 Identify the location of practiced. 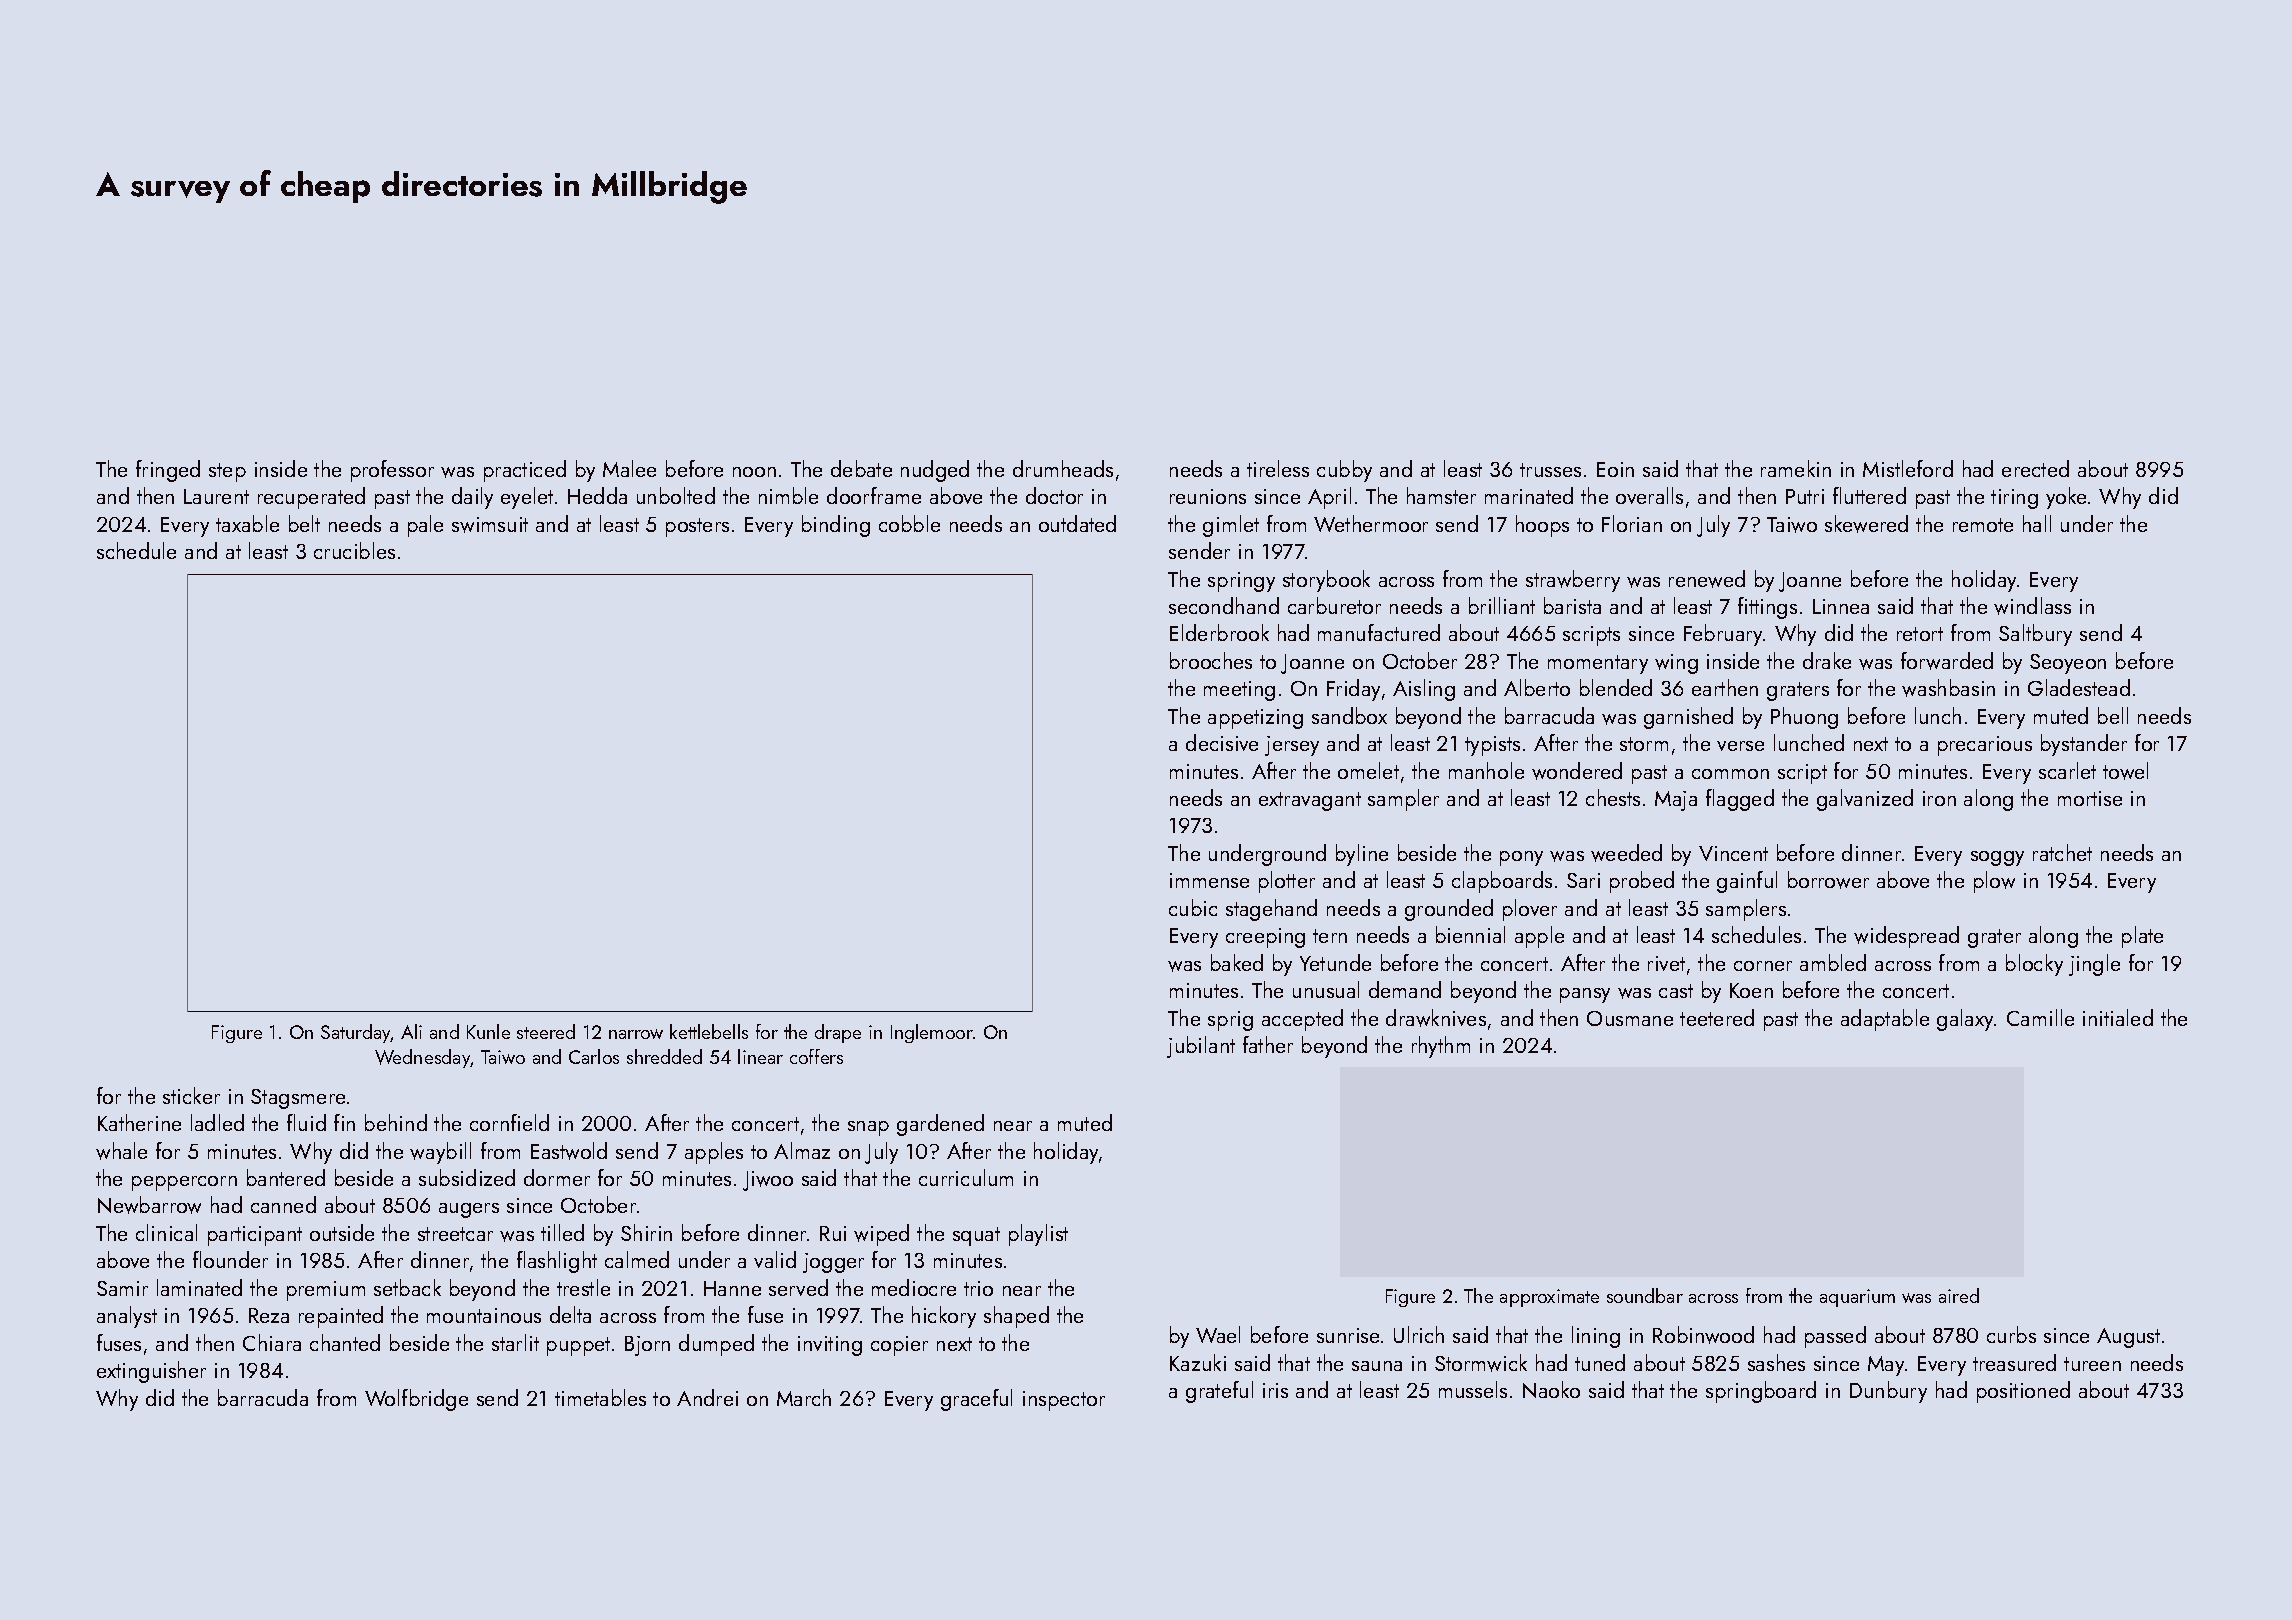
(525, 471).
